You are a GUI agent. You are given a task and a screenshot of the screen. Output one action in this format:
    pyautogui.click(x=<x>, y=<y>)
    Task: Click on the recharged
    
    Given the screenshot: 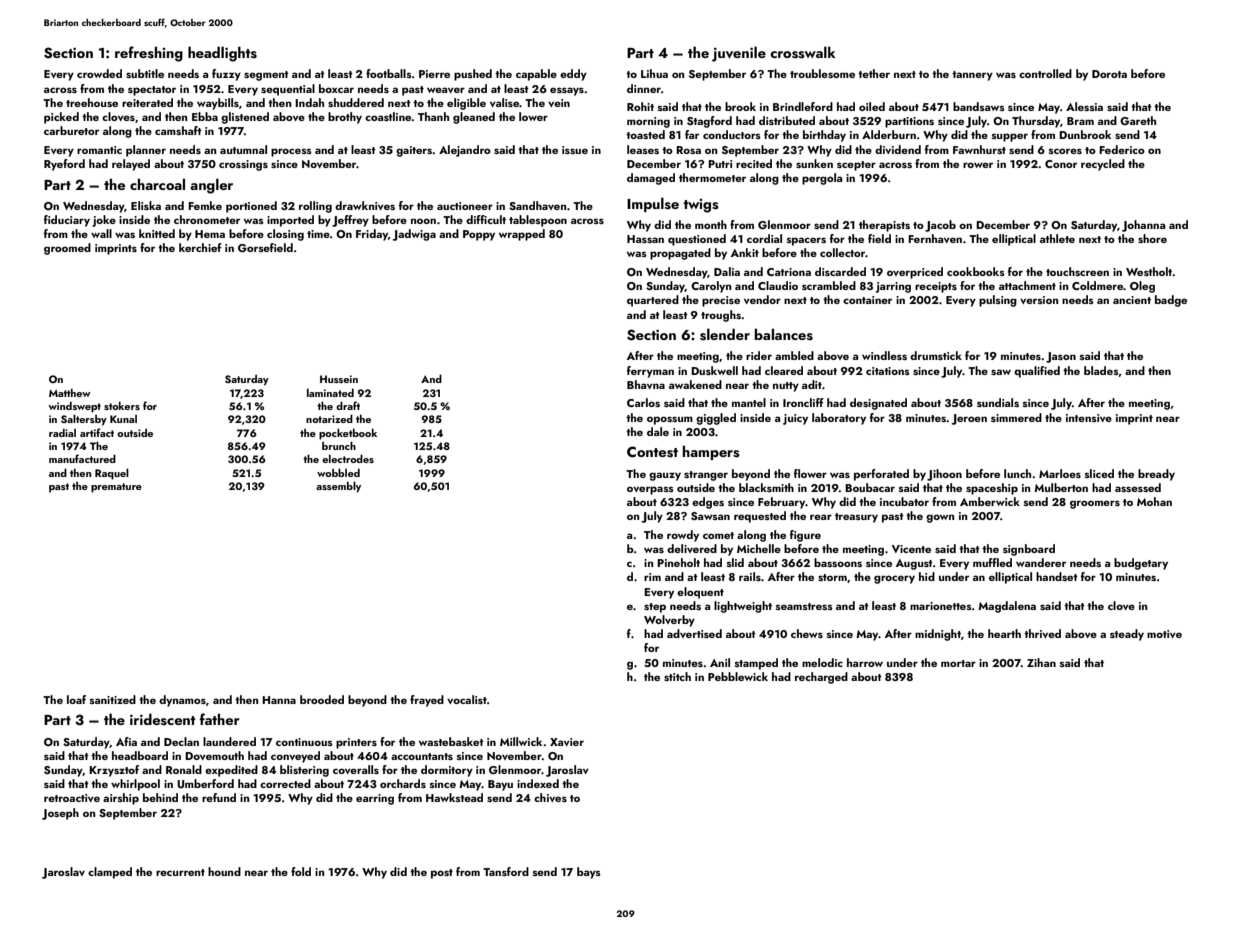 What is the action you would take?
    pyautogui.click(x=821, y=678)
